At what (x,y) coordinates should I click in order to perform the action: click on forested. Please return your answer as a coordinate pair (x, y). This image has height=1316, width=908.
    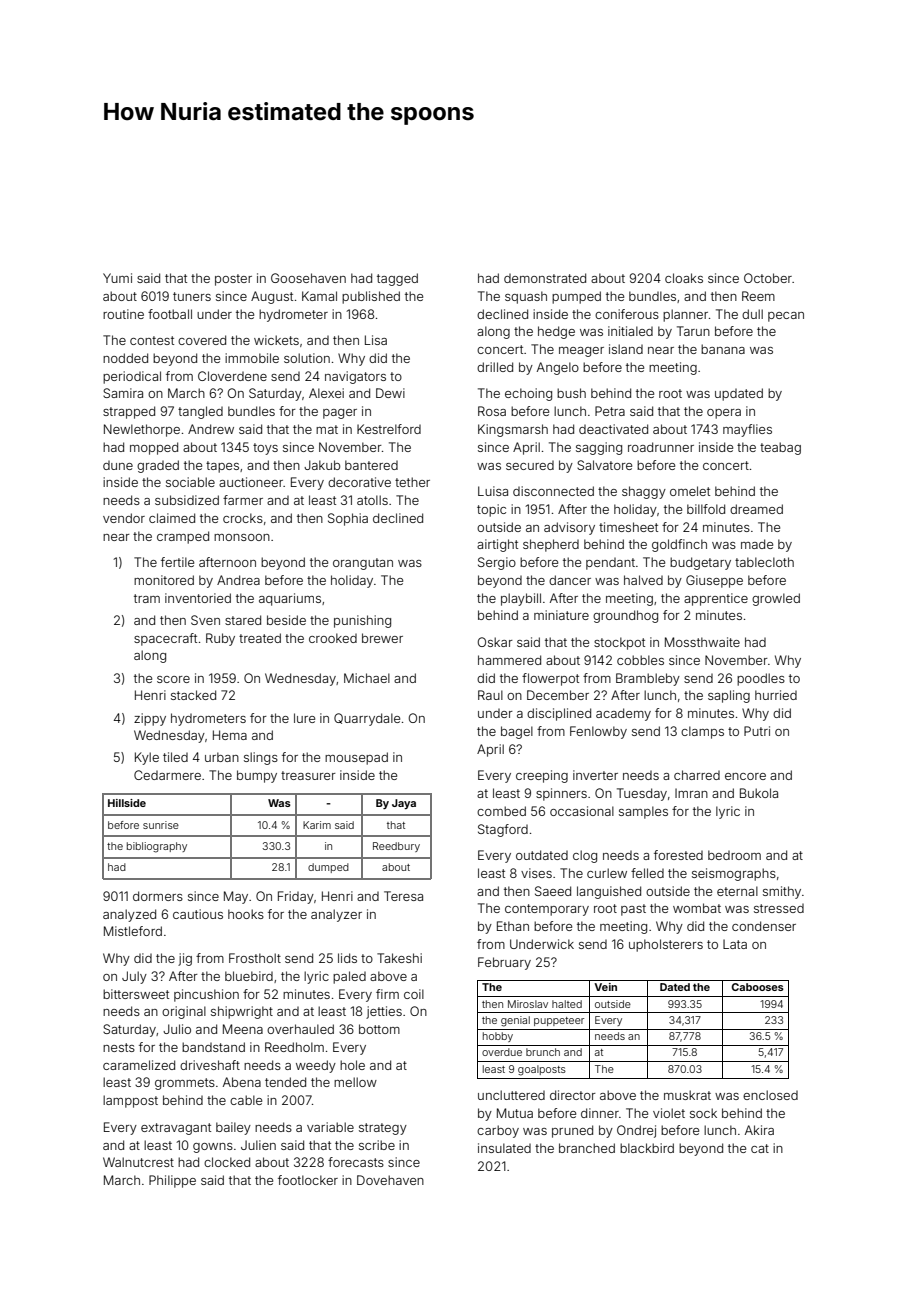
    Looking at the image, I should click on (678, 855).
